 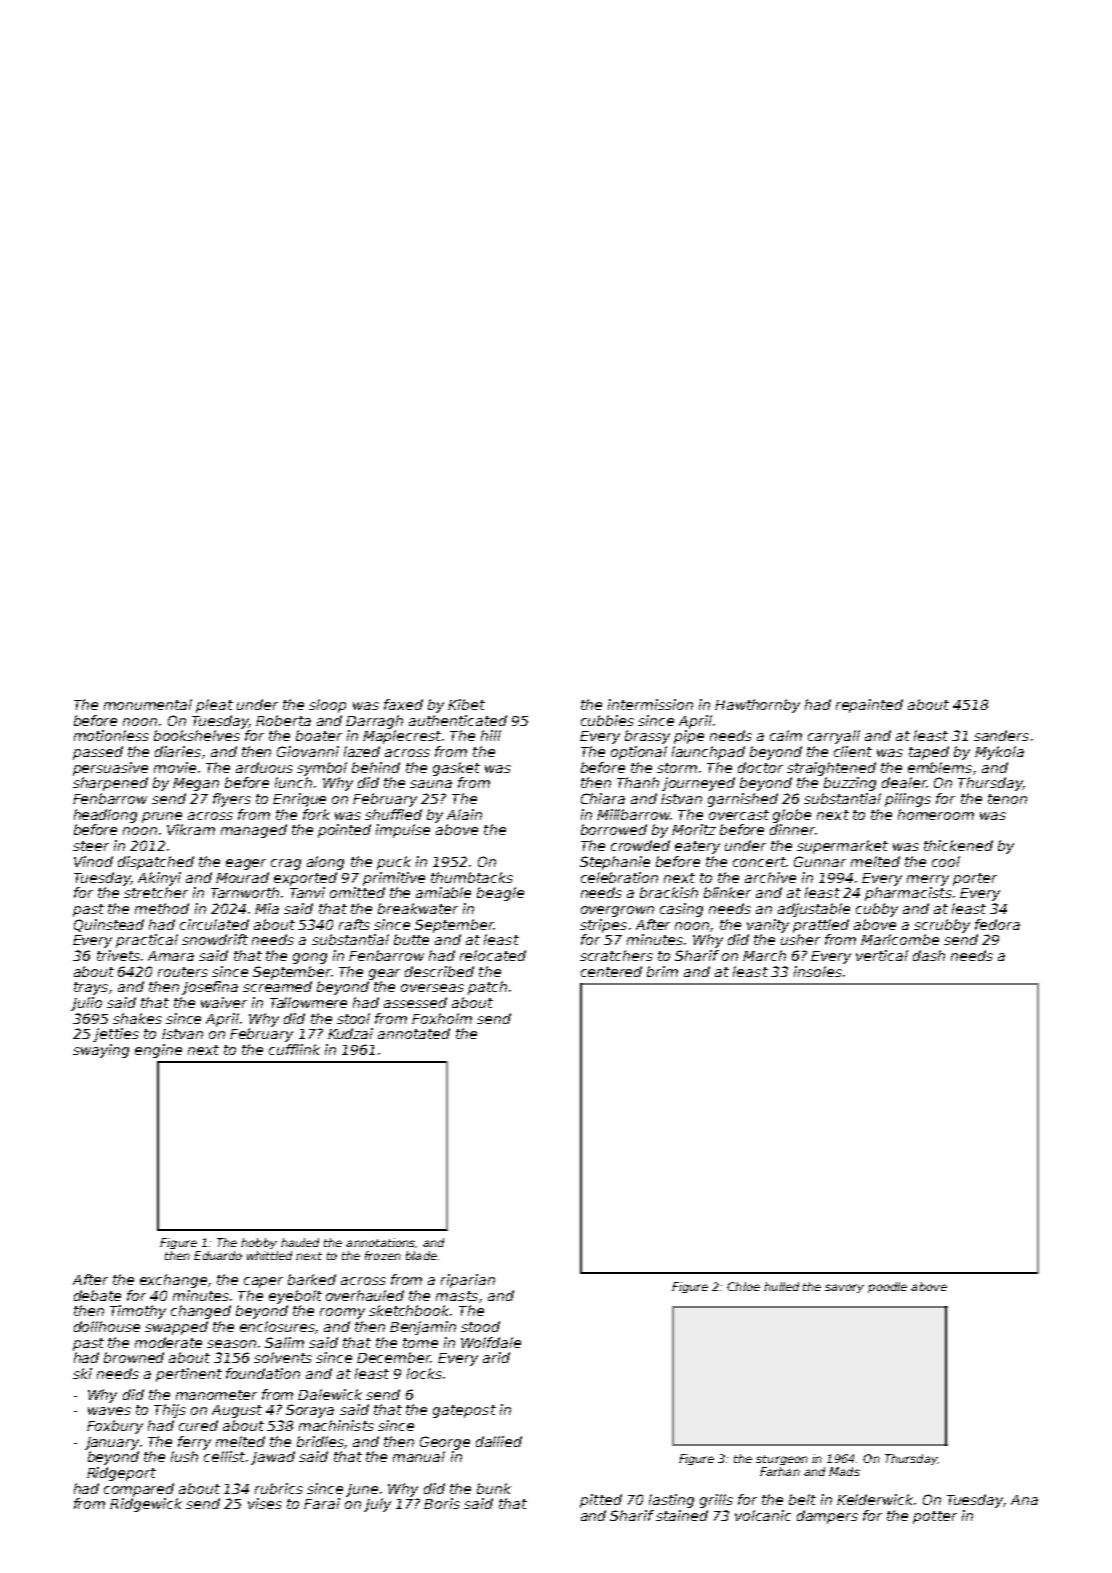 I want to click on amiable, so click(x=443, y=892).
